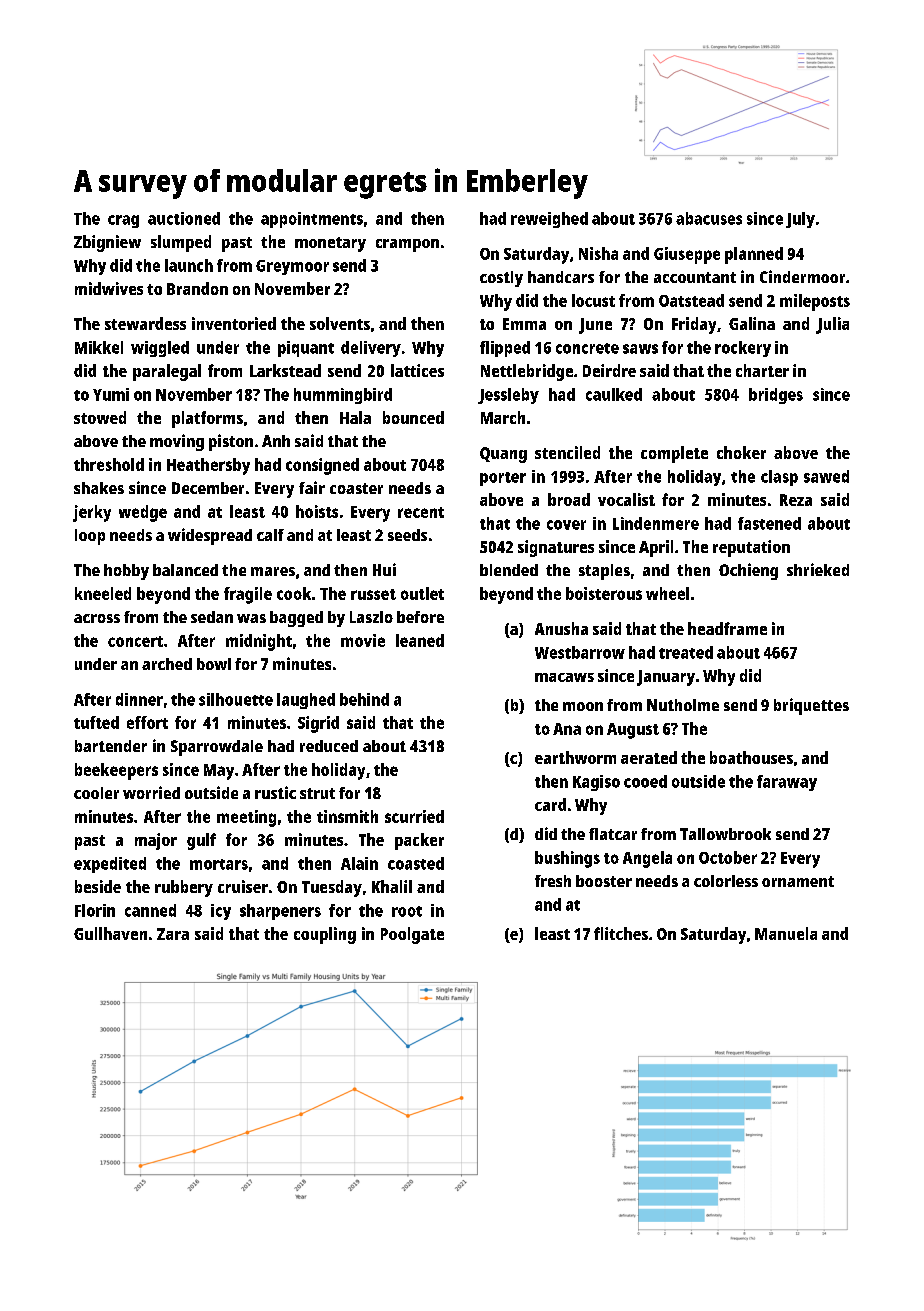 This document has height=1311, width=924. What do you see at coordinates (691, 300) in the document?
I see `Oatstead` at bounding box center [691, 300].
